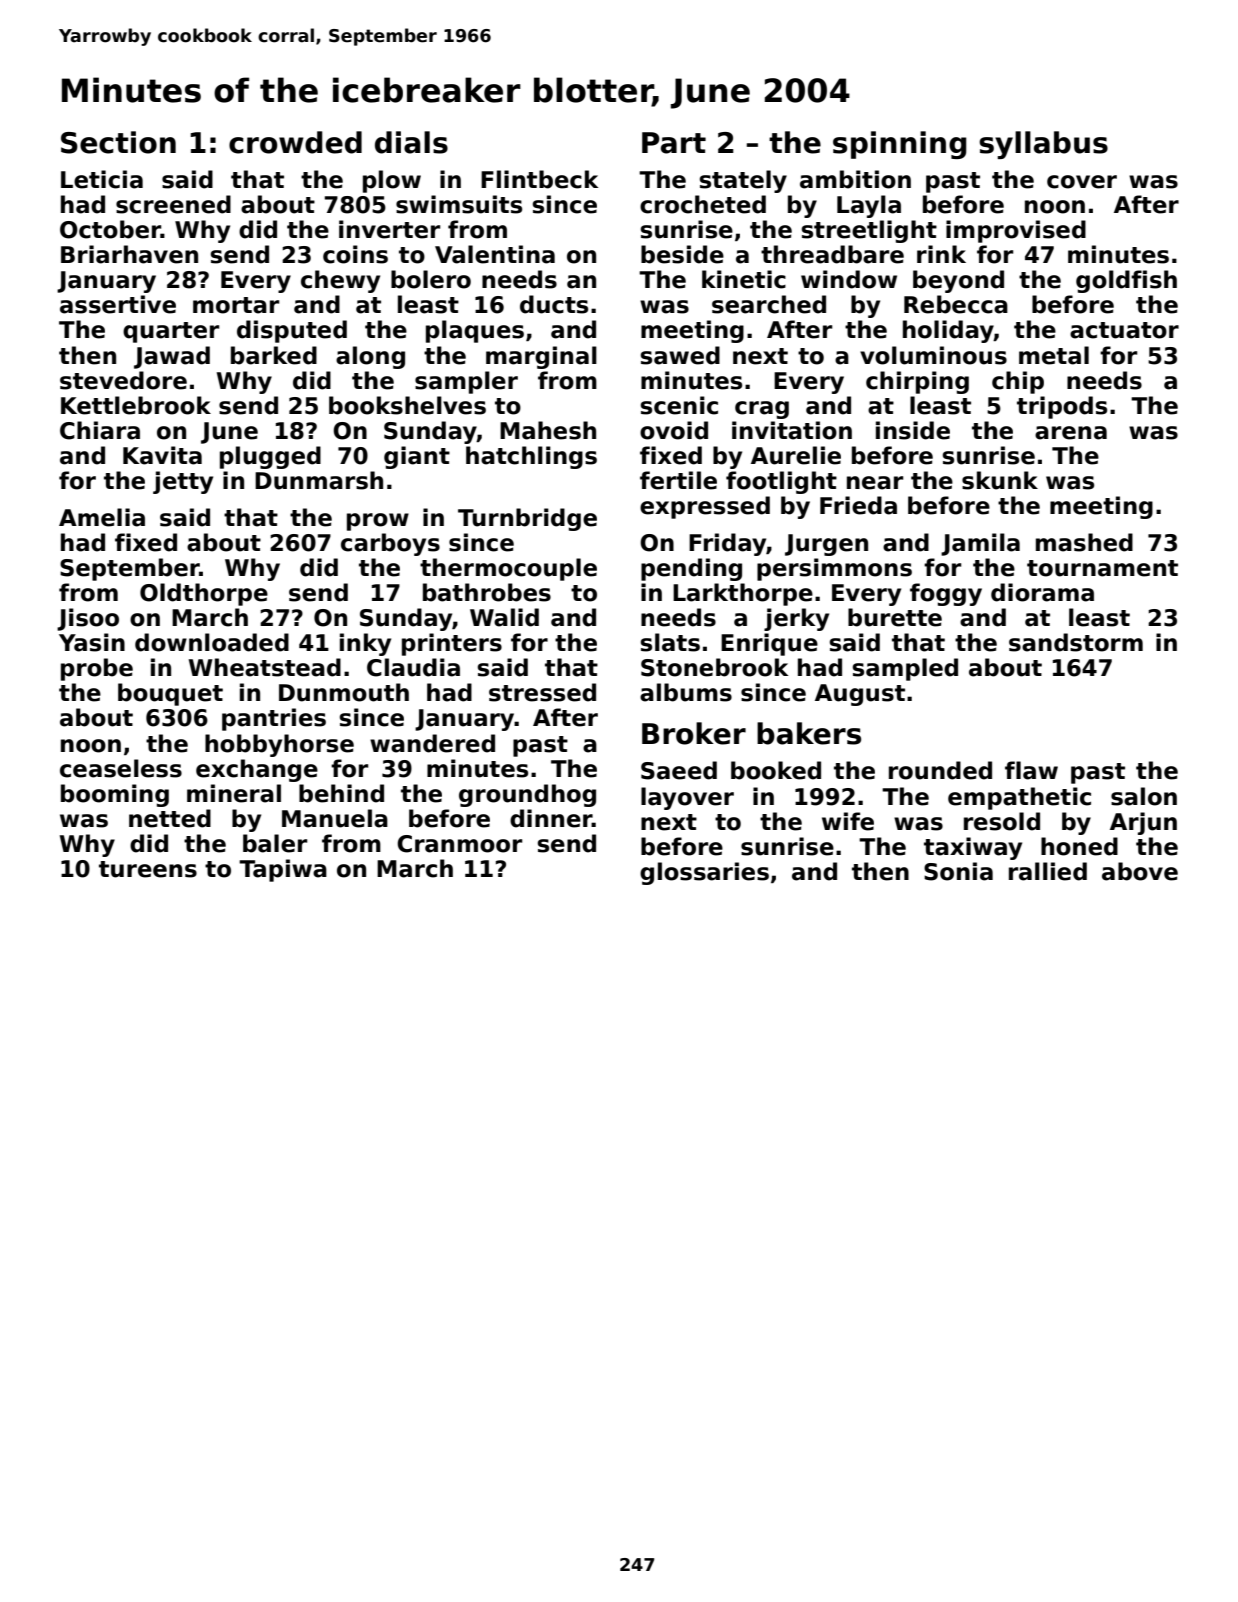 The image size is (1238, 1602). I want to click on dinner, so click(551, 818).
